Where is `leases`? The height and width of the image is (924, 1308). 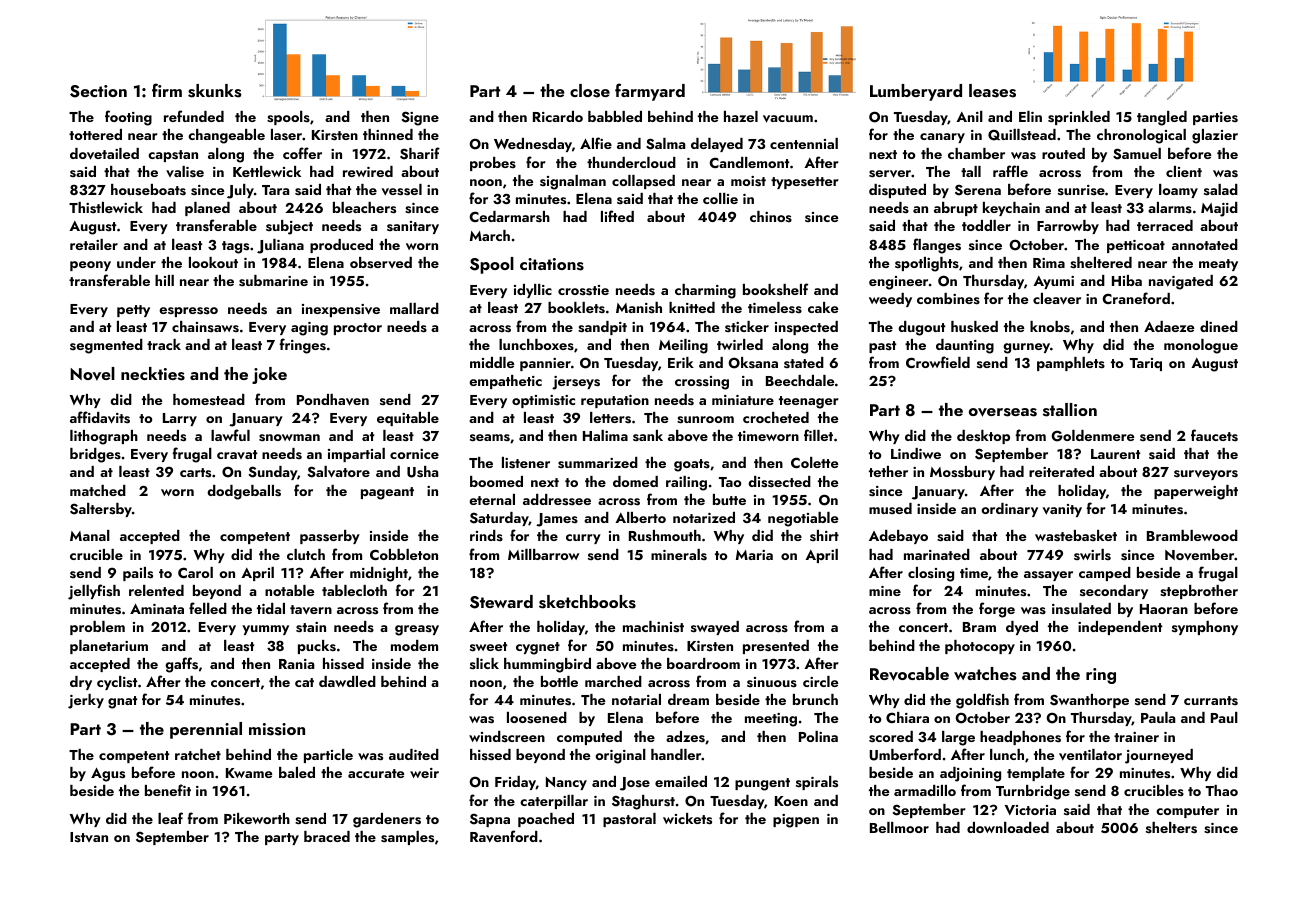 leases is located at coordinates (992, 91).
